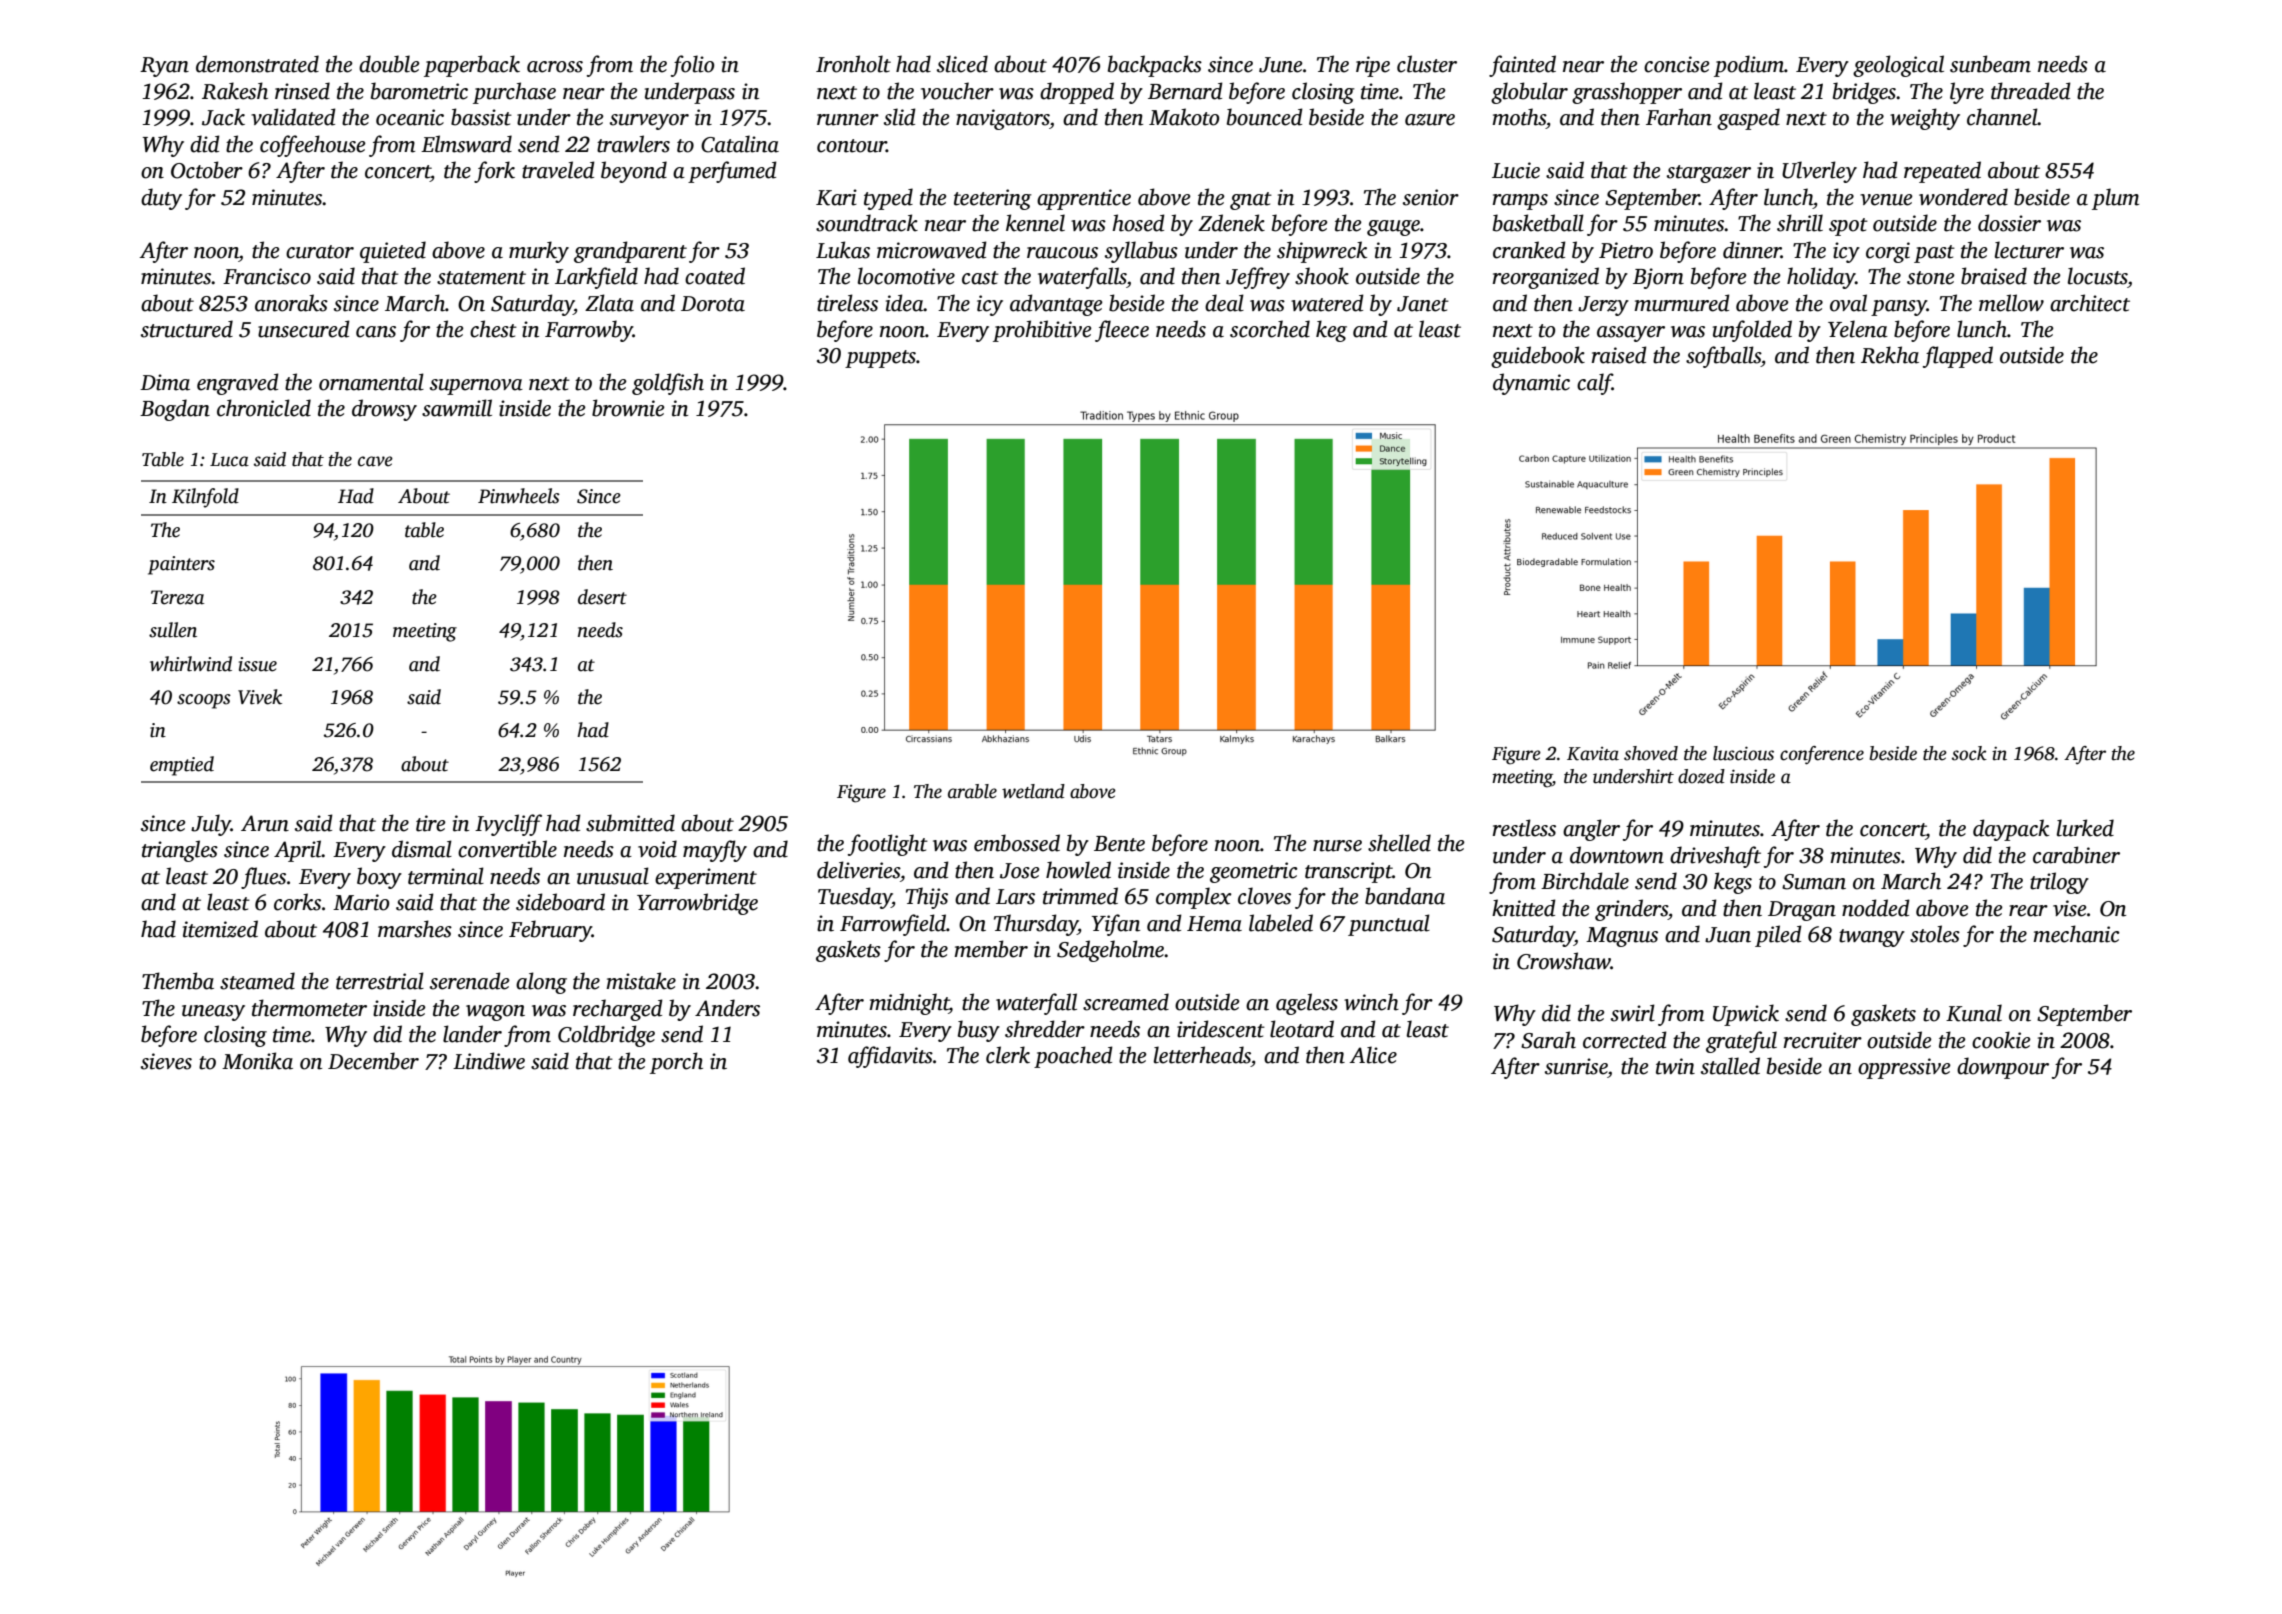 The width and height of the screenshot is (2282, 1614). Describe the element at coordinates (223, 117) in the screenshot. I see `Jack` at that location.
